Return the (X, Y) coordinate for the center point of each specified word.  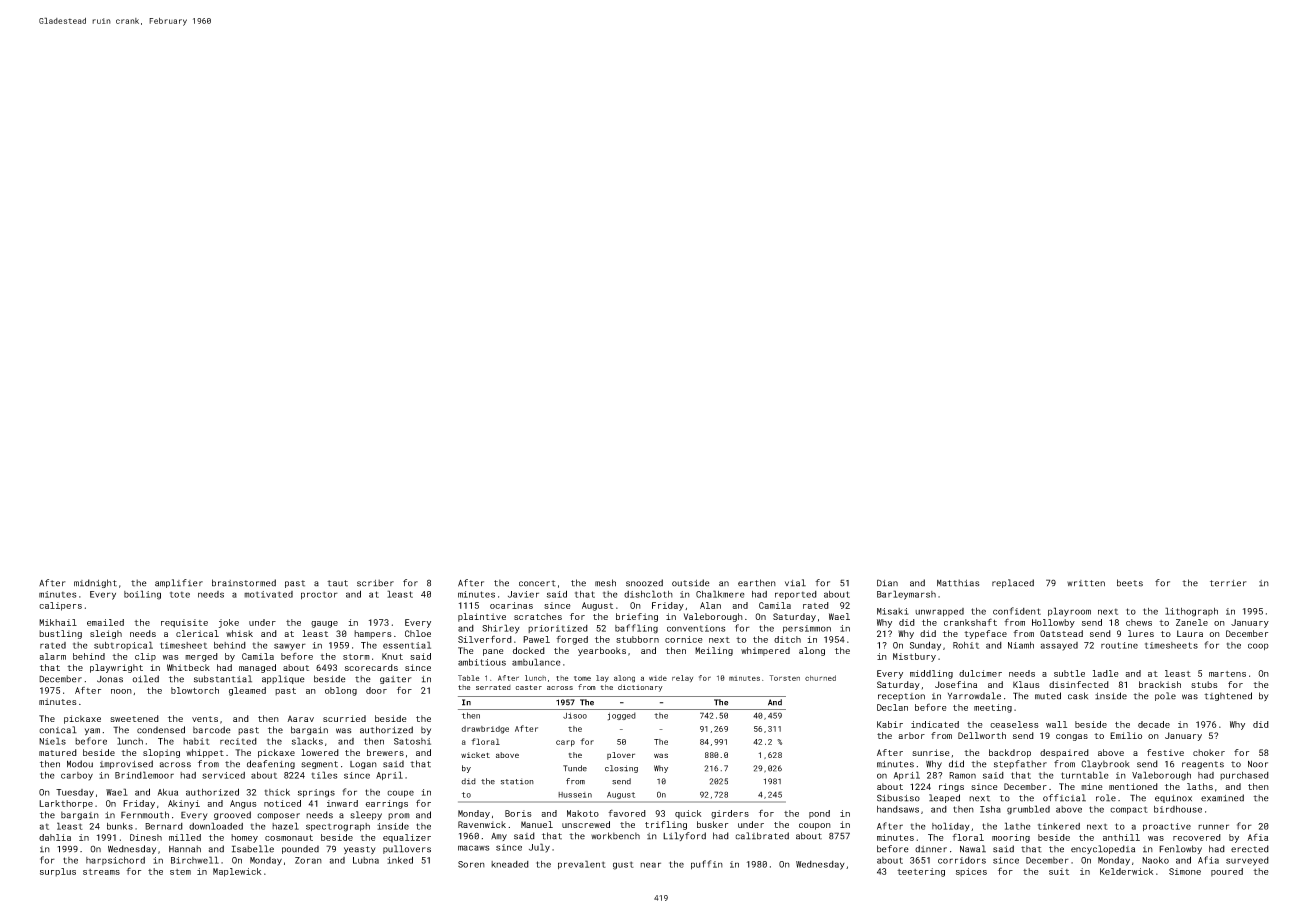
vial (795, 583)
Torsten (784, 678)
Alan (710, 605)
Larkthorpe (66, 804)
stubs (1204, 684)
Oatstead (1061, 633)
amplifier (179, 583)
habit (196, 741)
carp (565, 743)
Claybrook (1105, 764)
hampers (373, 634)
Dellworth (982, 735)
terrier (1228, 583)
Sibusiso (898, 798)
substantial (223, 679)
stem (180, 872)
